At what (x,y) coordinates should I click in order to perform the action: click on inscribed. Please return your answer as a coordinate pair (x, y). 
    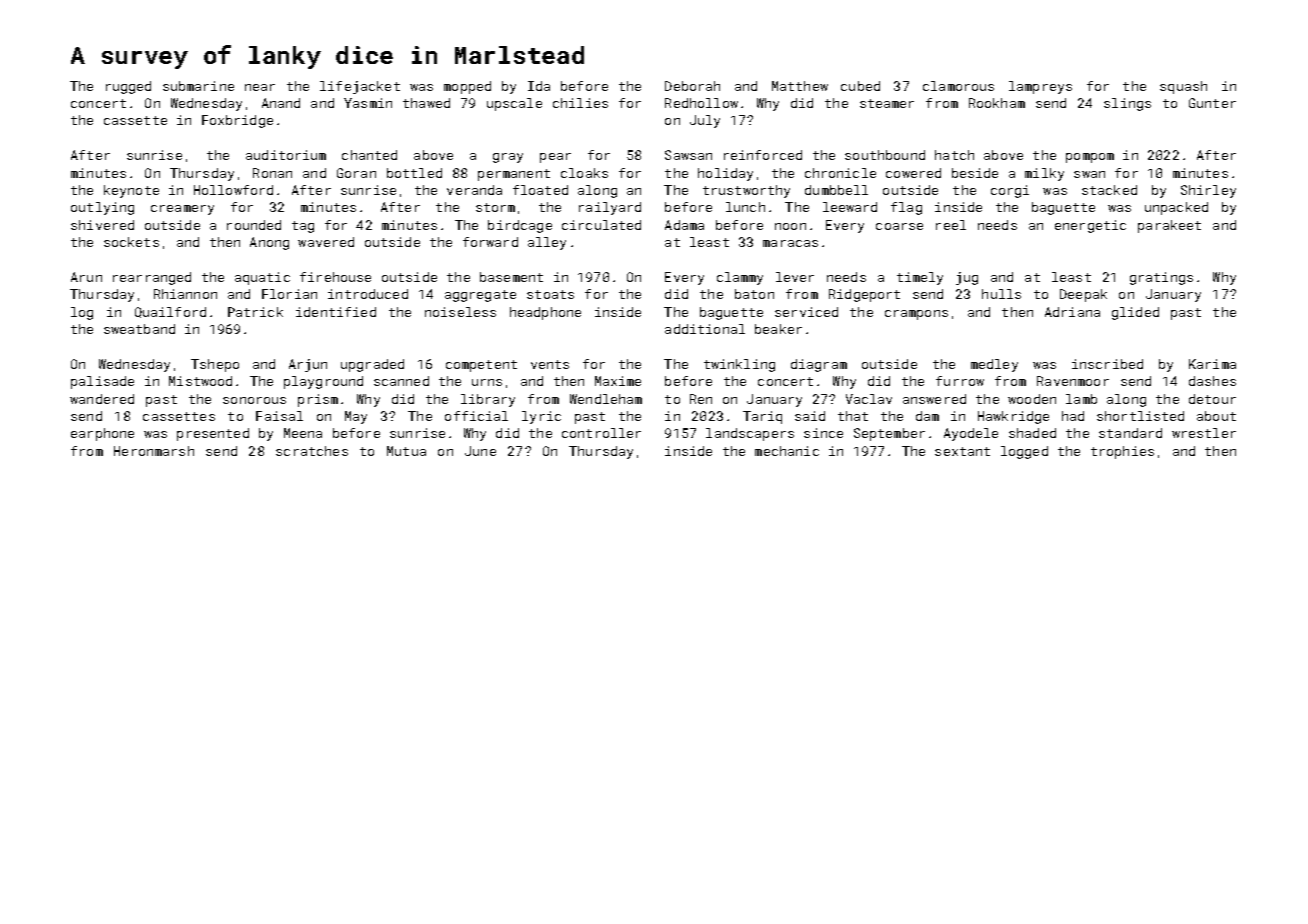
    Looking at the image, I should click on (1107, 364).
